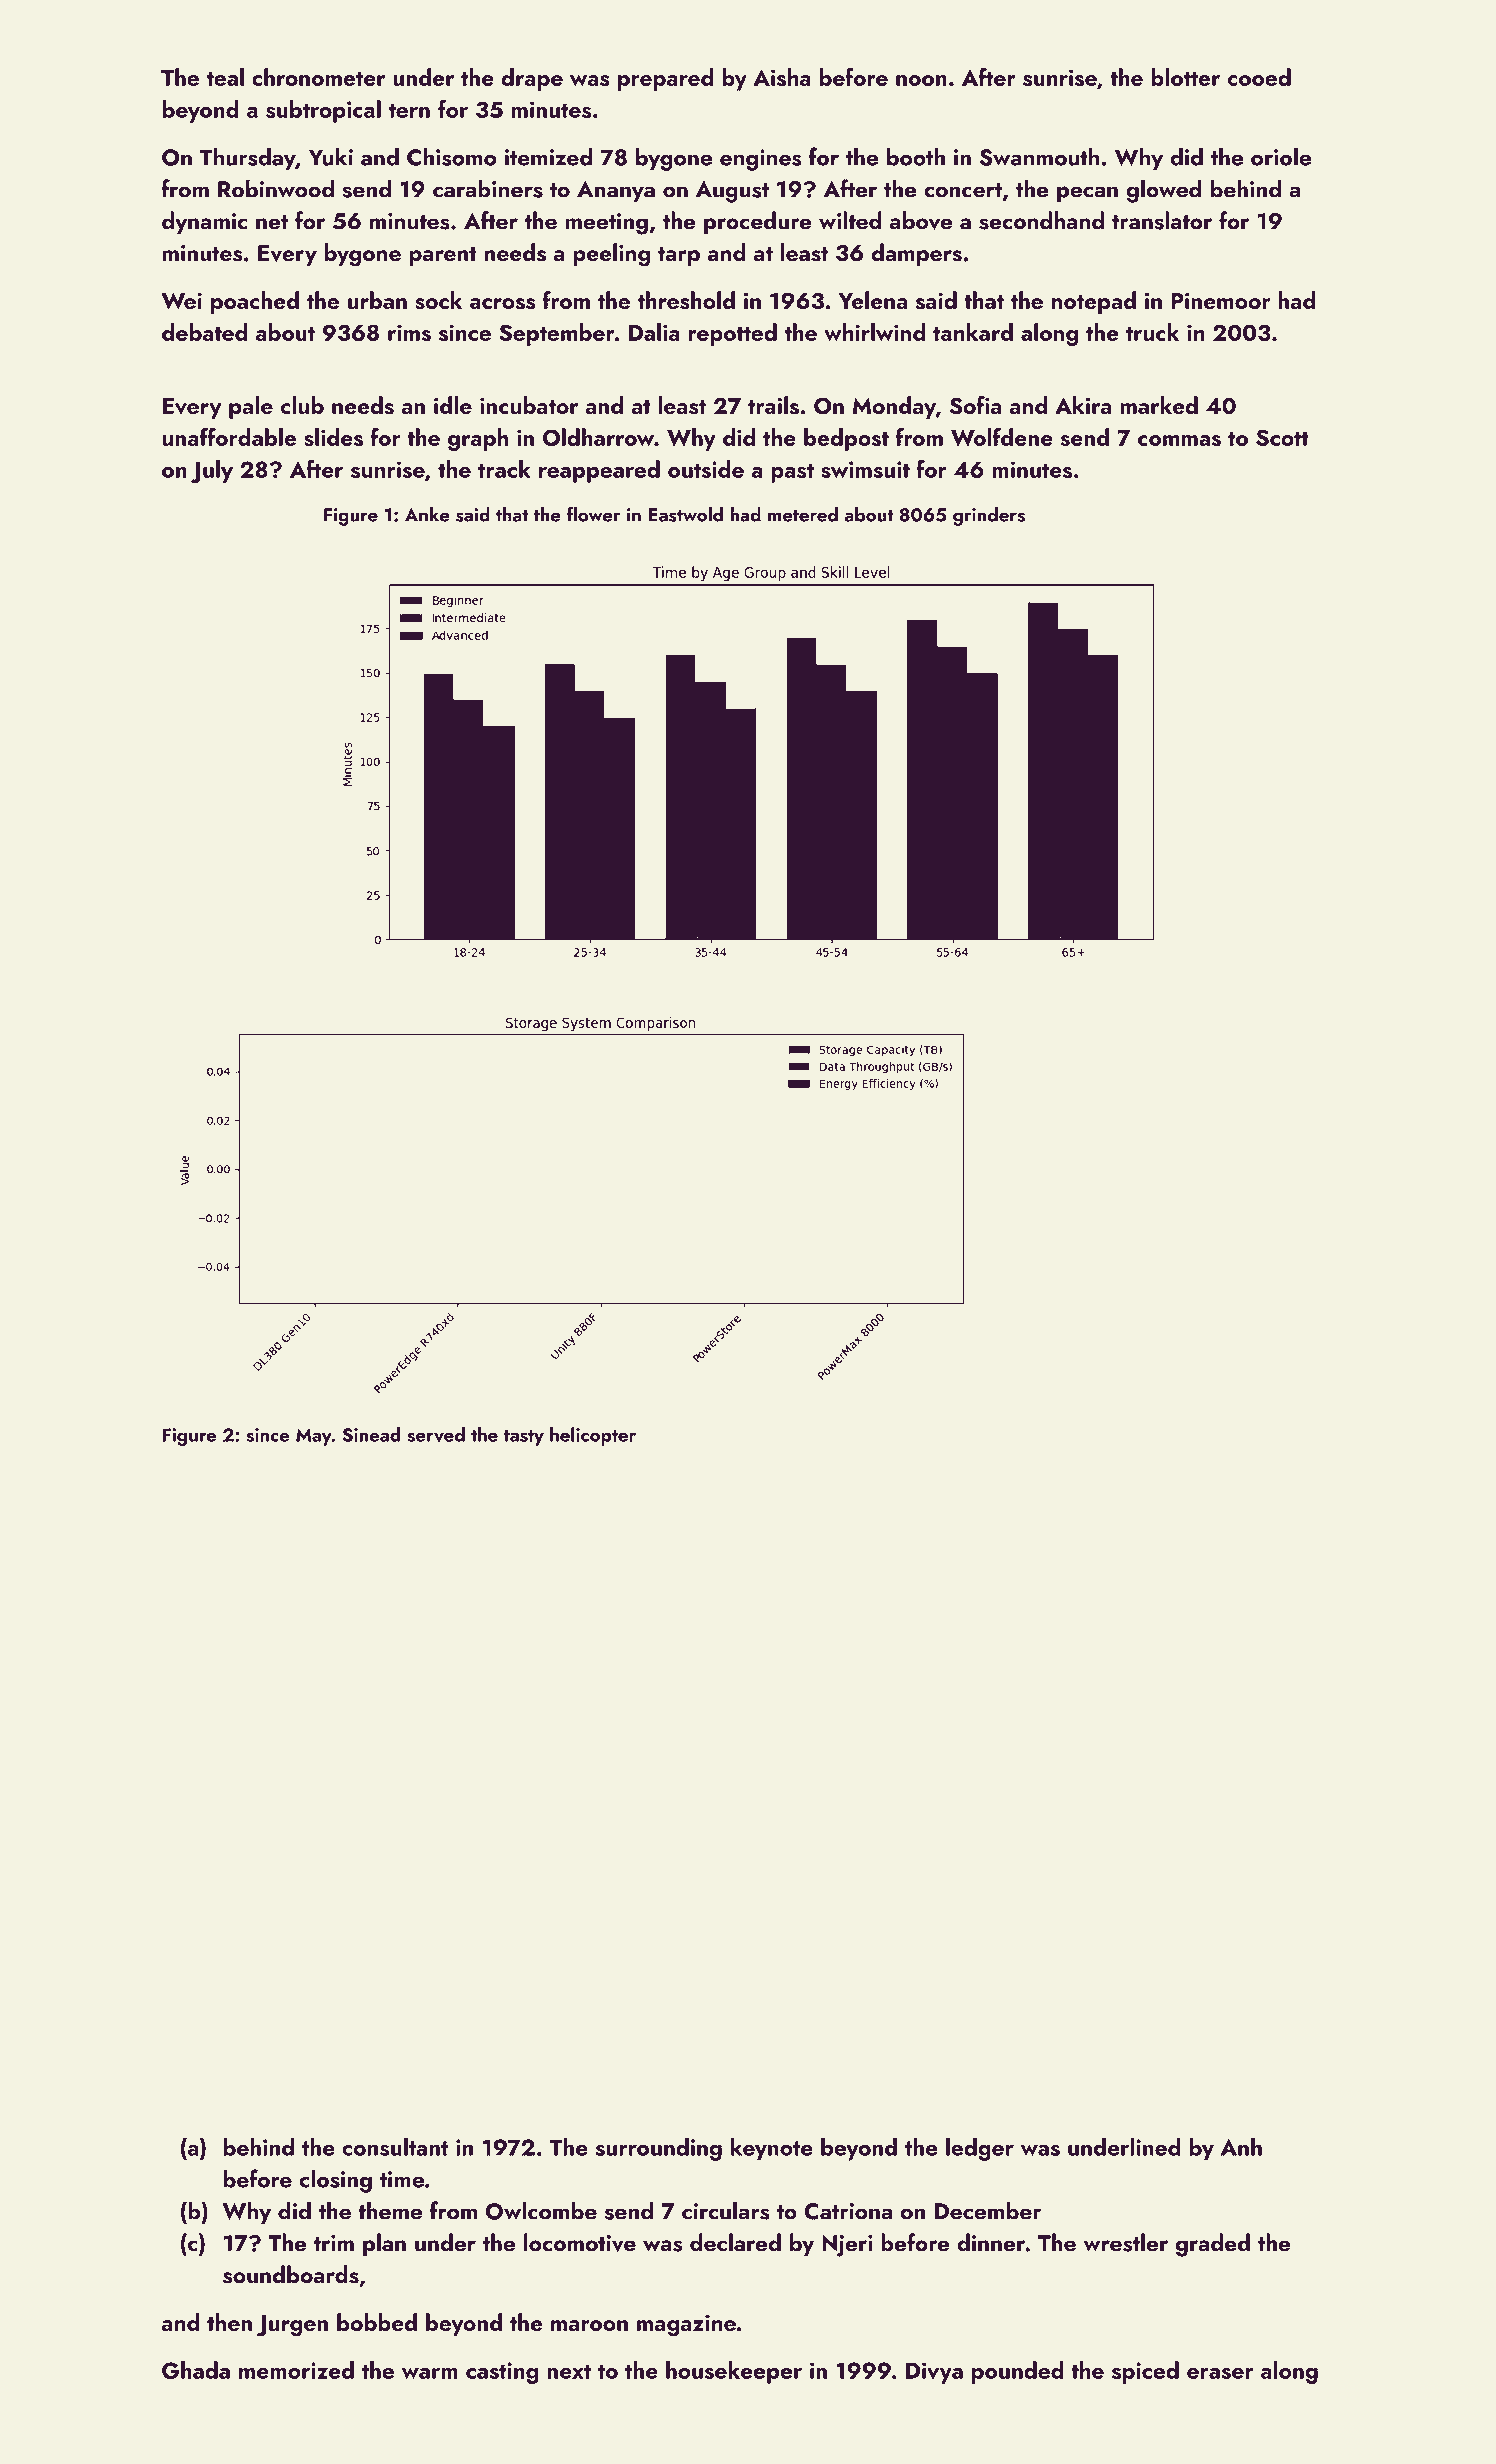 Image resolution: width=1496 pixels, height=2464 pixels. Describe the element at coordinates (1041, 220) in the page. I see `secondhand` at that location.
